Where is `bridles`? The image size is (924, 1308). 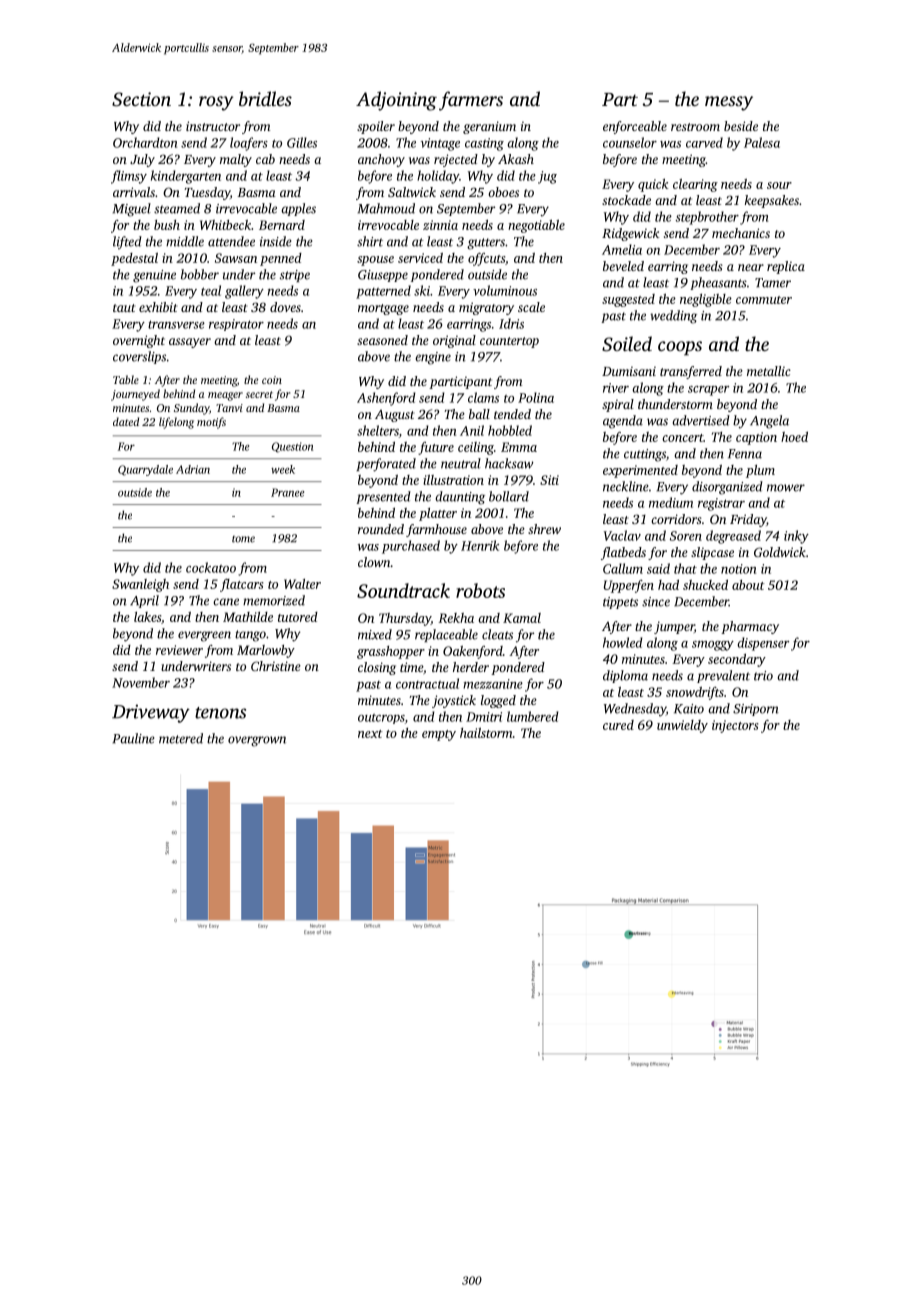 bridles is located at coordinates (265, 98).
